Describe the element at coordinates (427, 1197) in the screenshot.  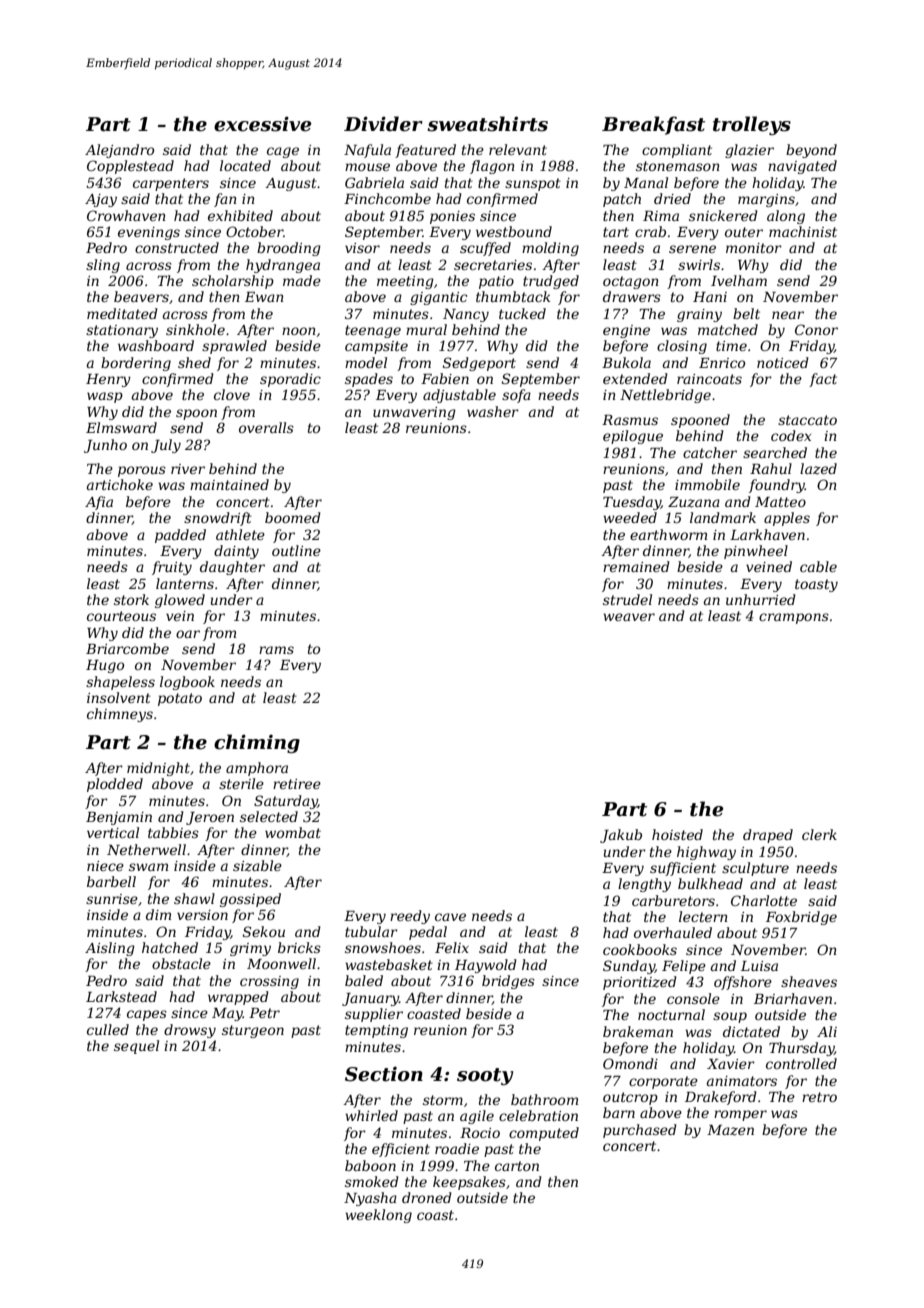
I see `droned` at that location.
